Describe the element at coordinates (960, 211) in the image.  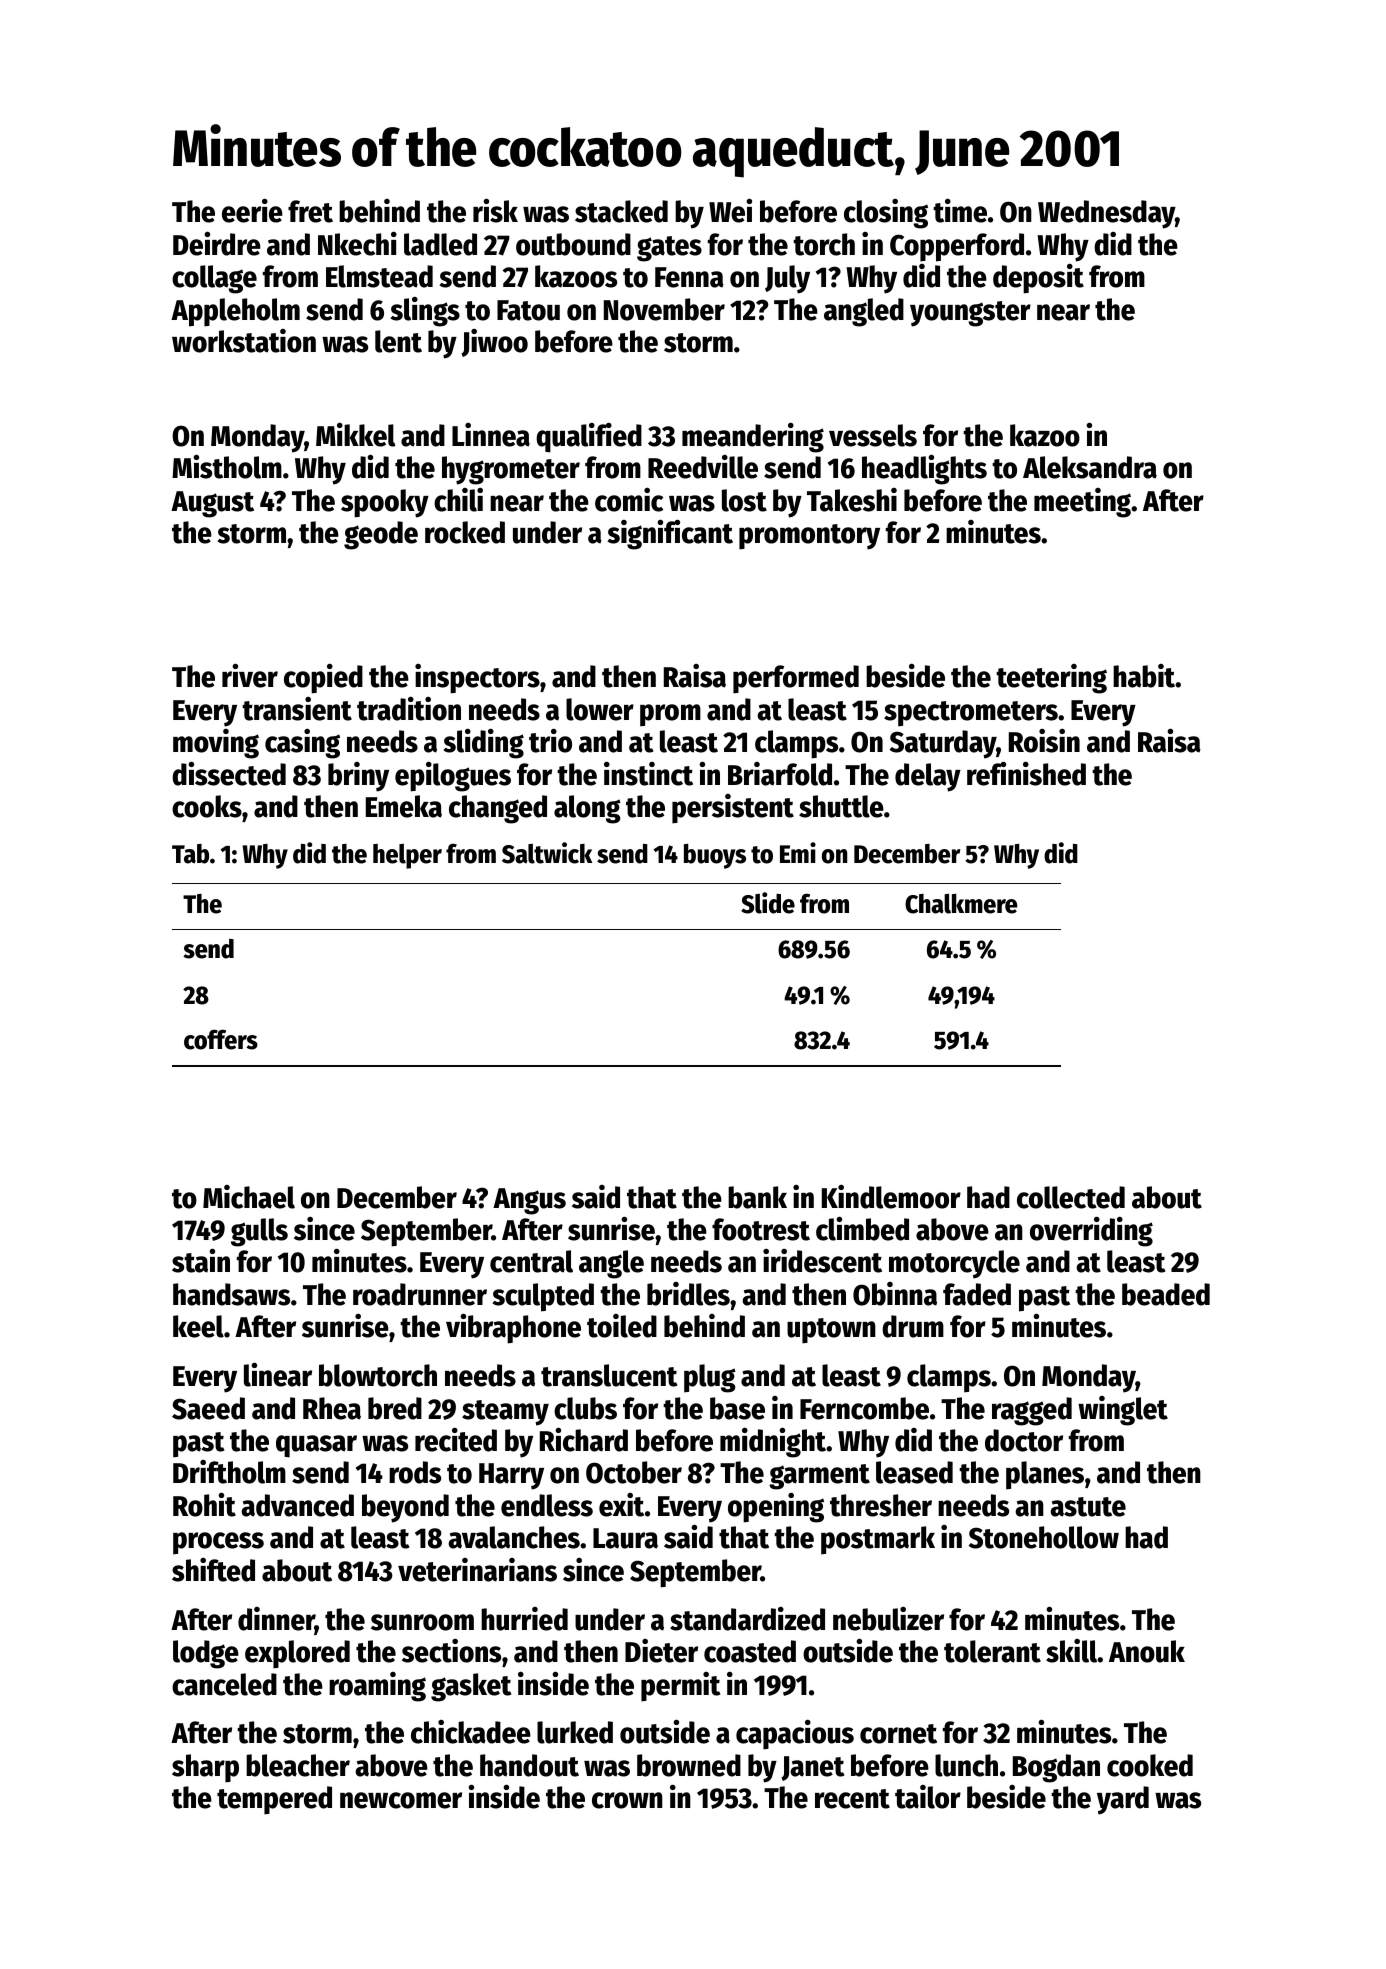
I see `time` at that location.
